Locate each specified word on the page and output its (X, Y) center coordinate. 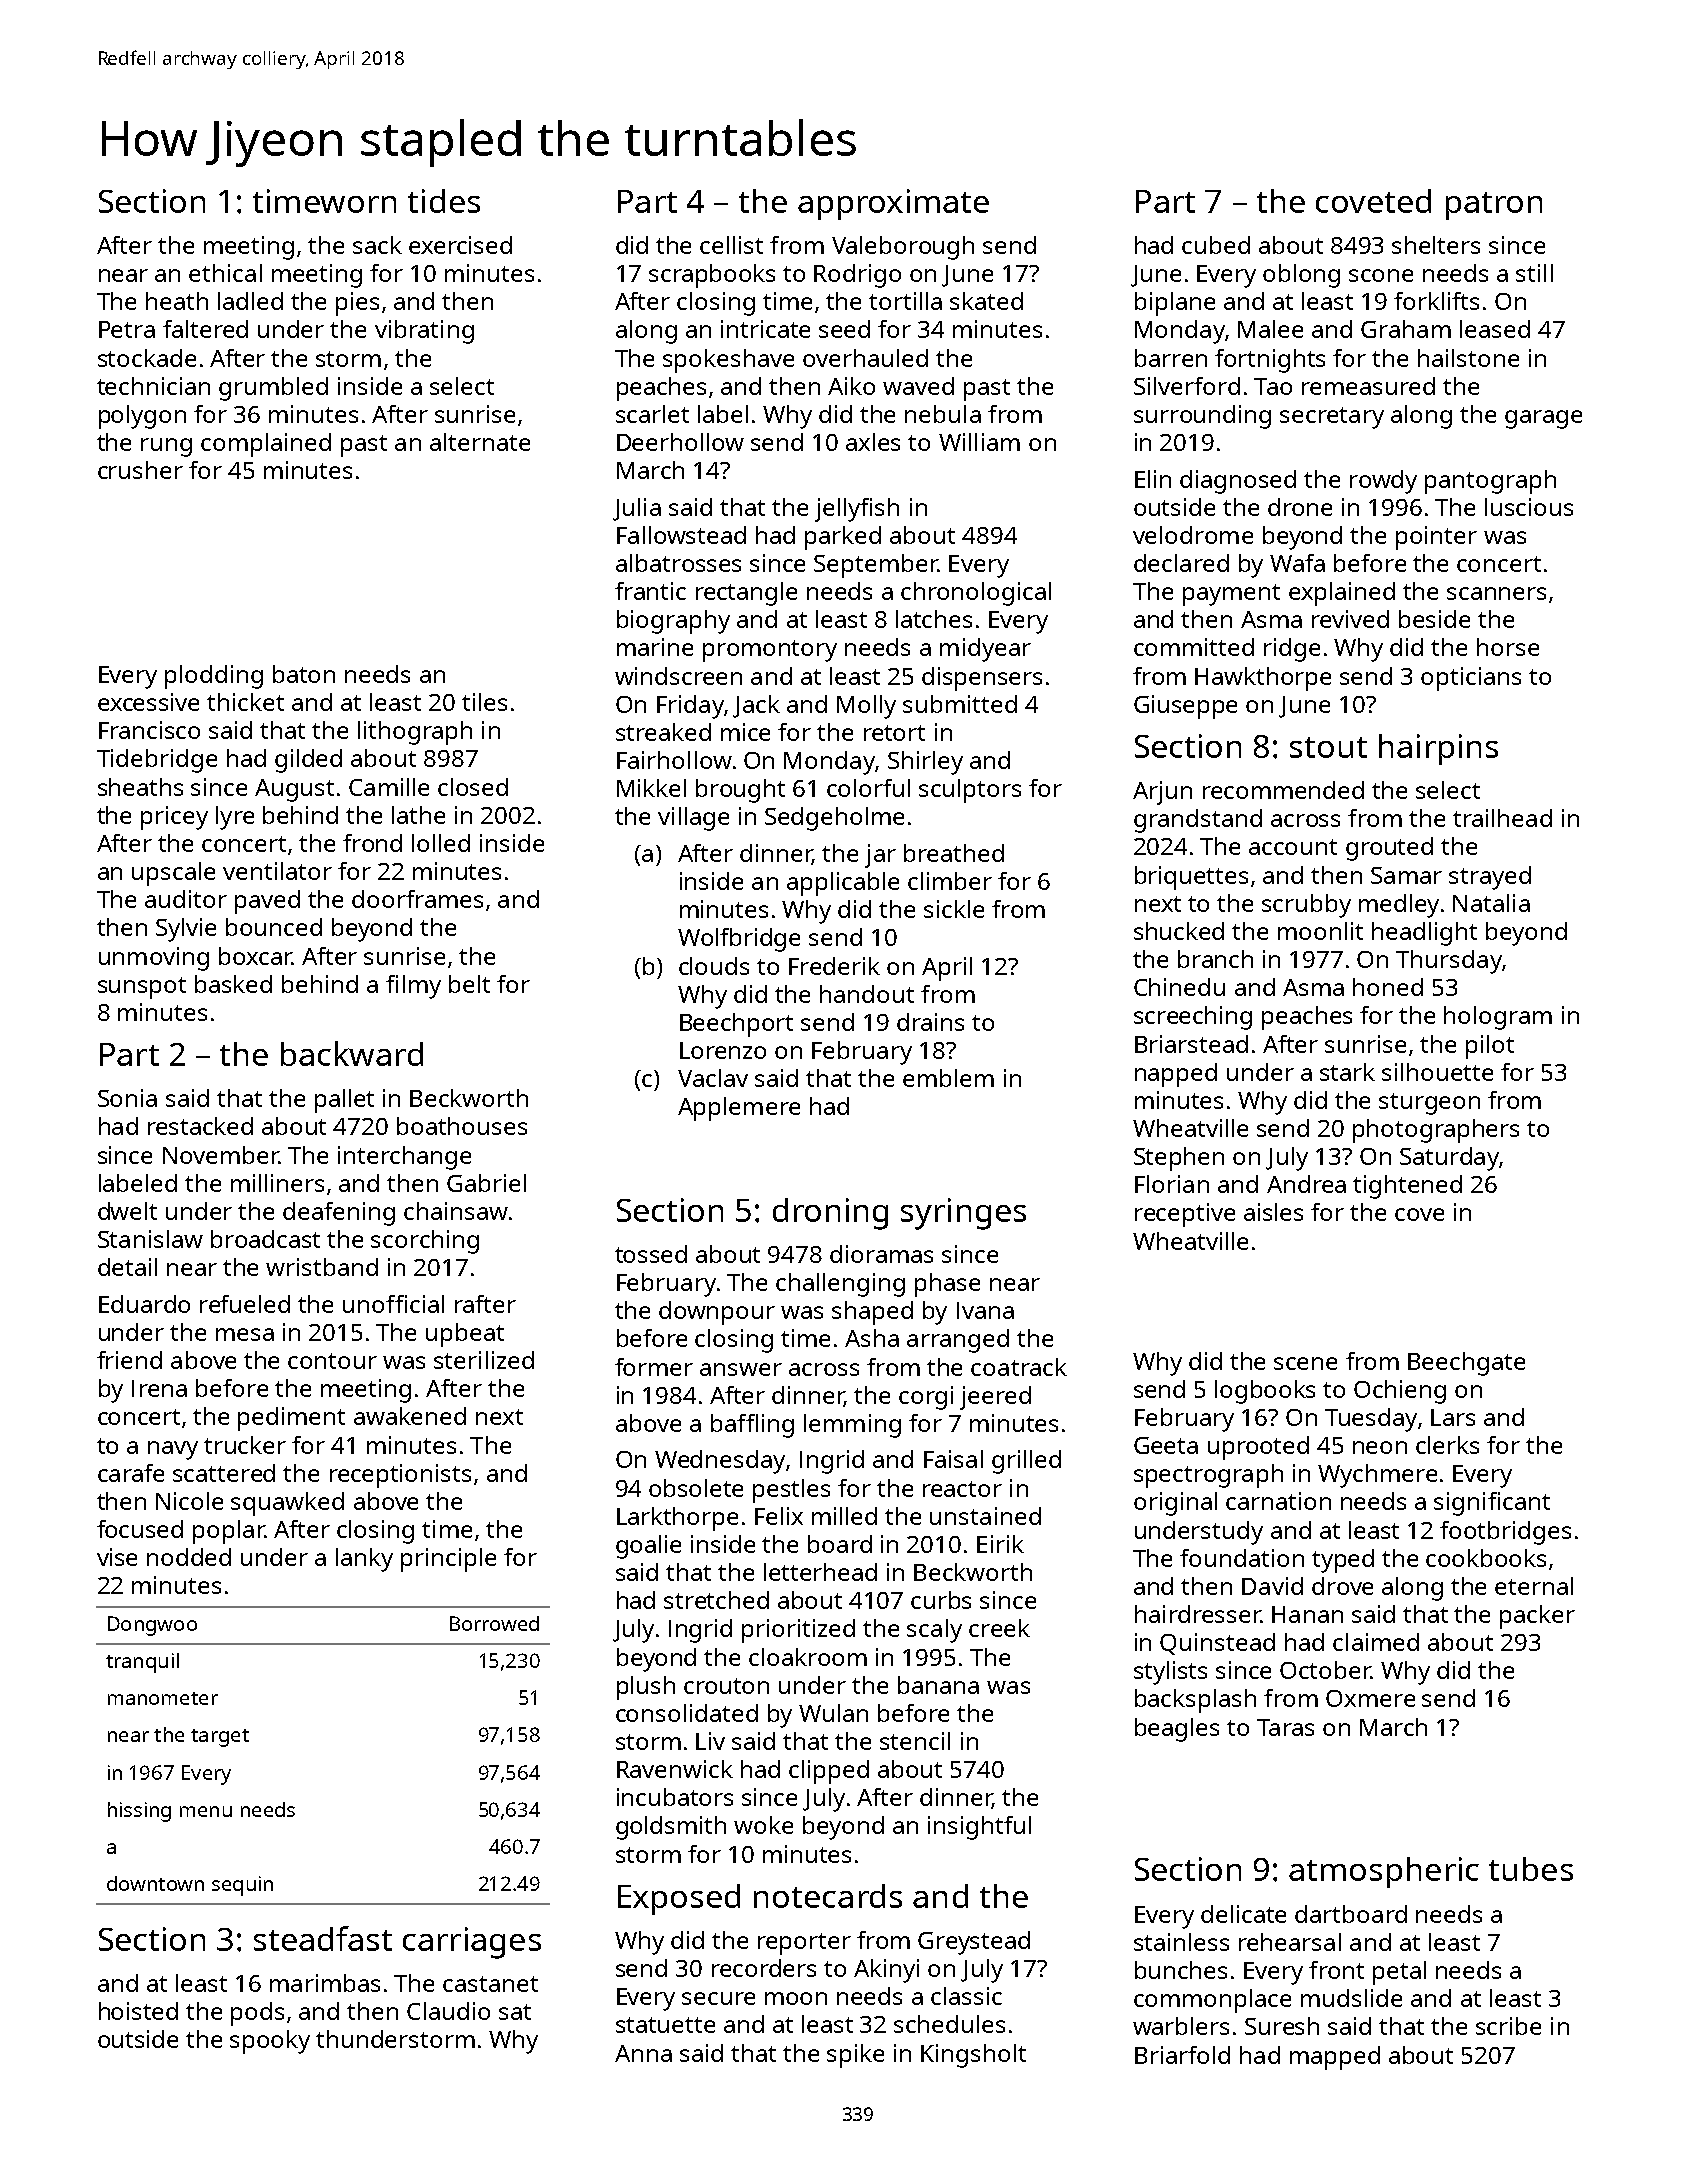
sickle (954, 909)
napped (1176, 1075)
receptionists (400, 1476)
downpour (717, 1313)
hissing (139, 1812)
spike (855, 2056)
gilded (308, 761)
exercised (460, 245)
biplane (1175, 304)
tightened (1407, 1187)
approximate (893, 204)
